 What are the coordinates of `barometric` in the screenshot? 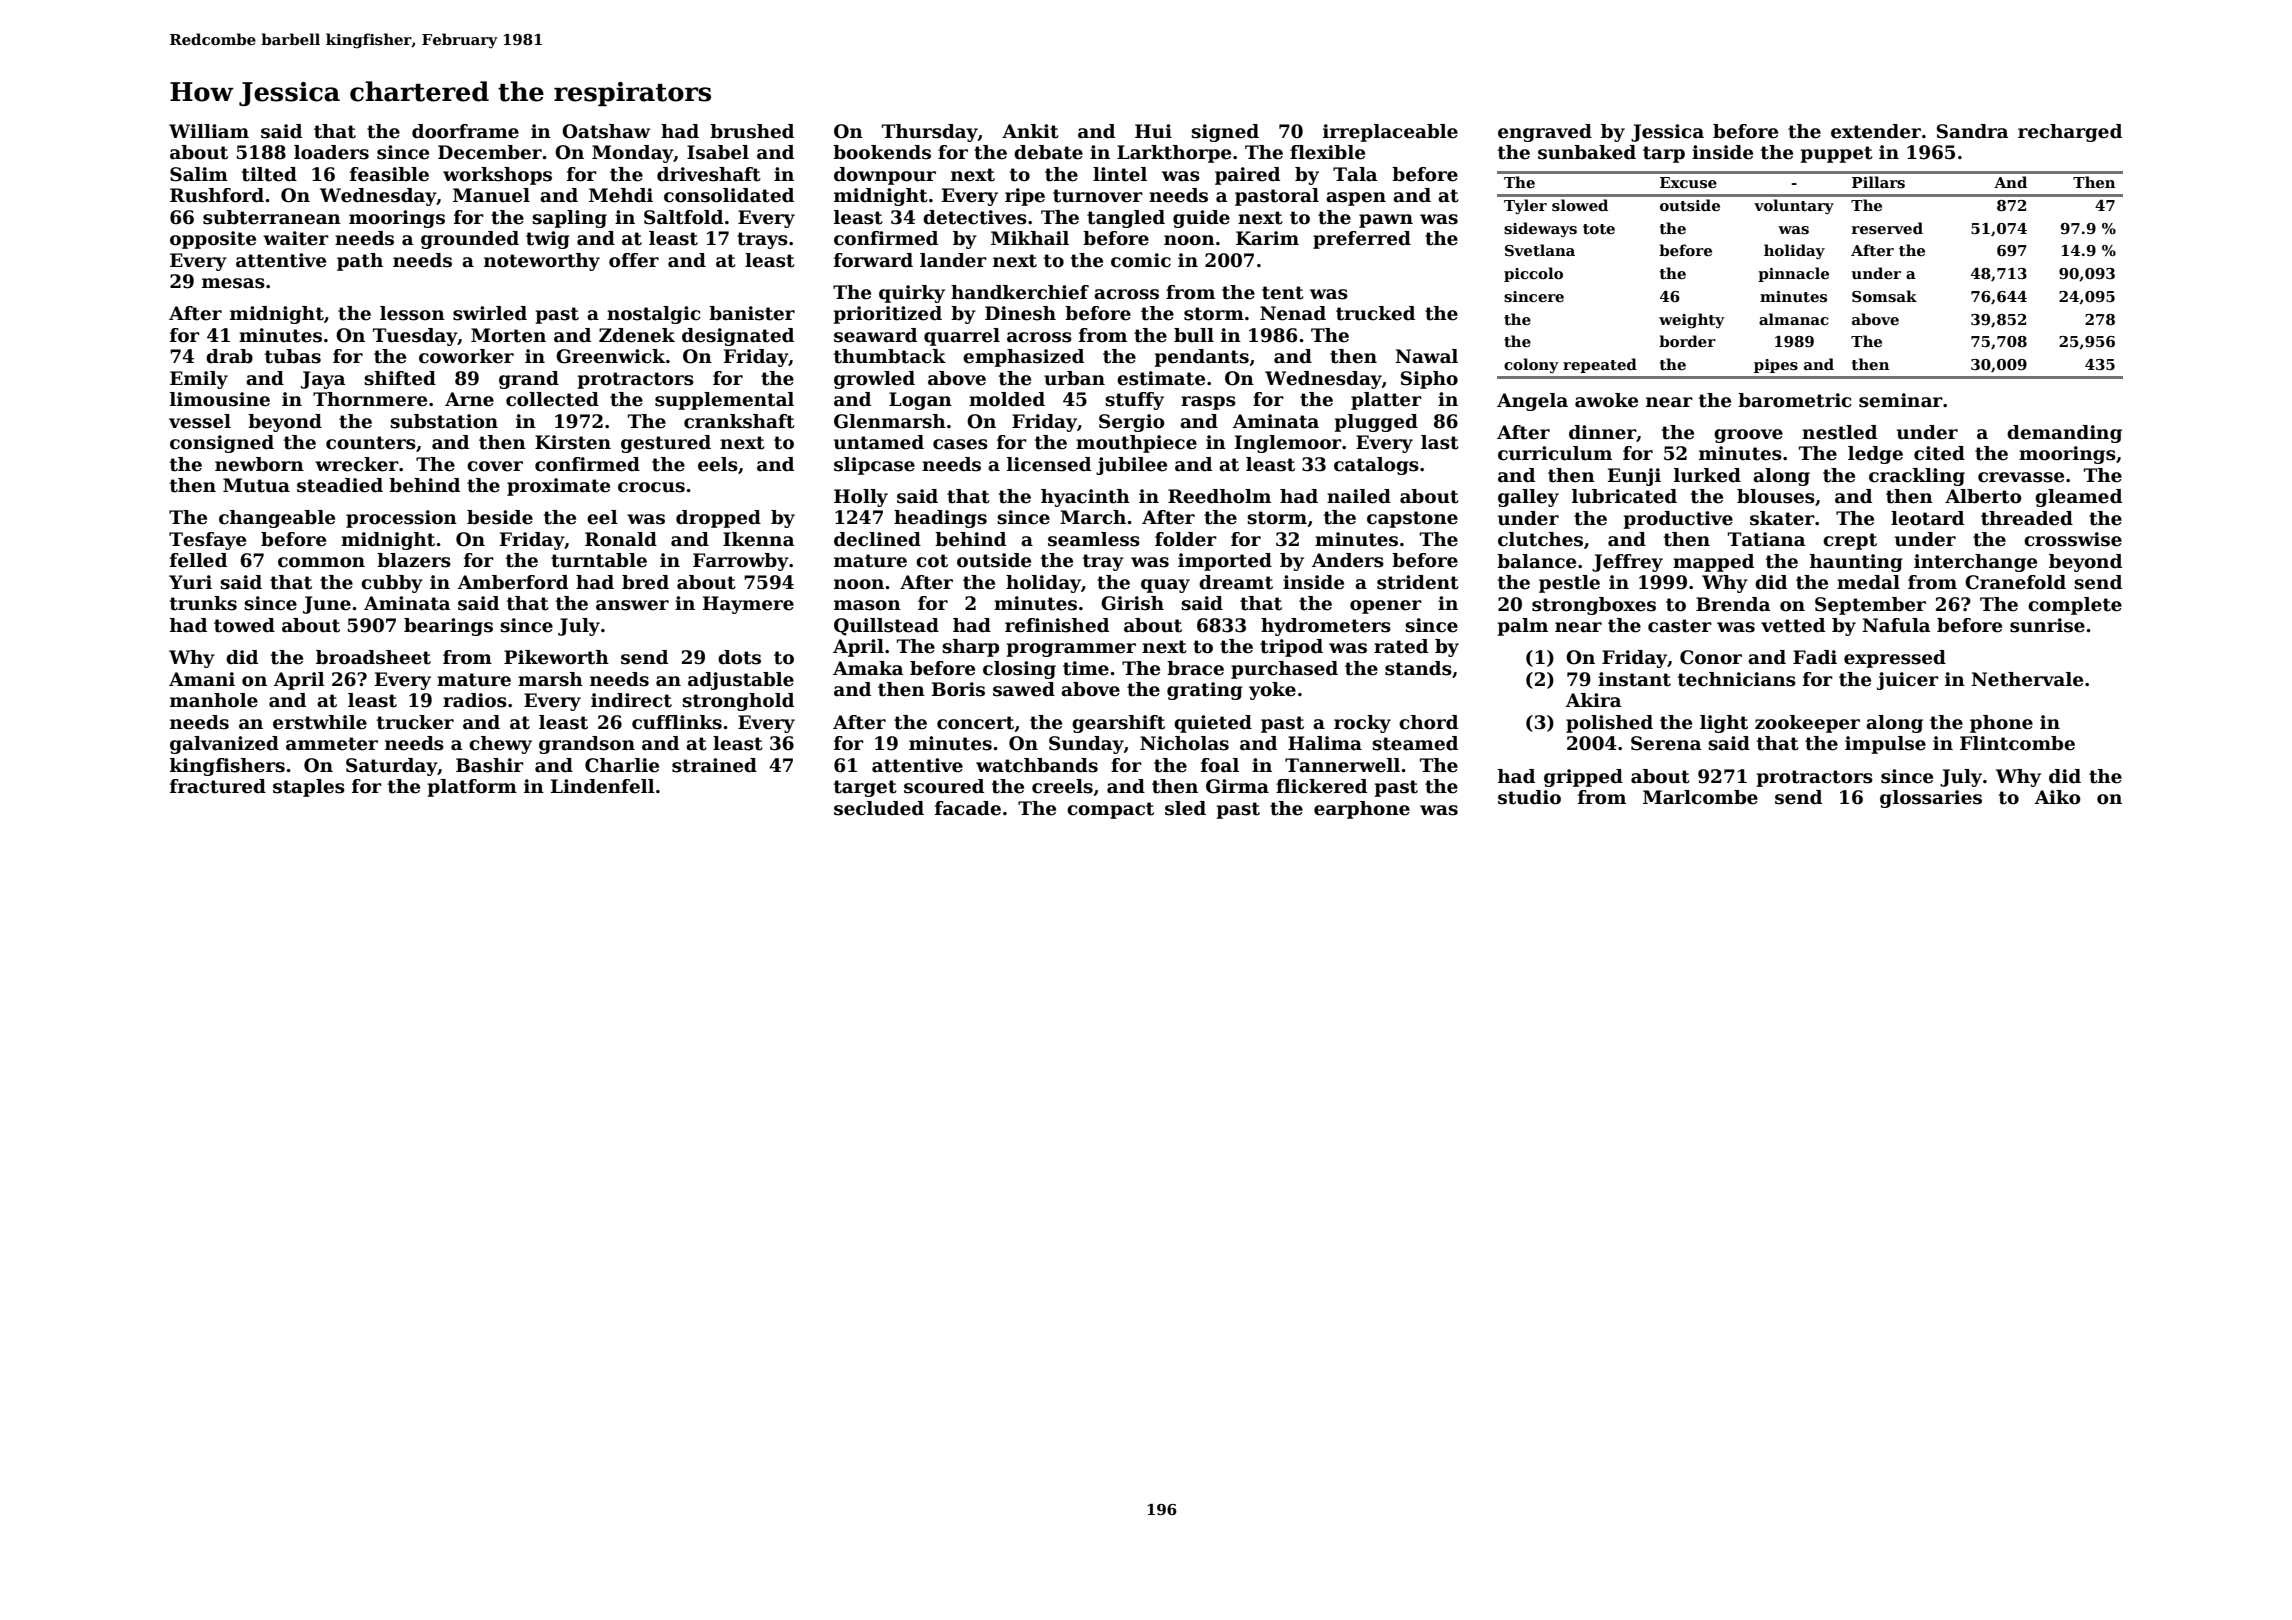 It's located at (1795, 400).
